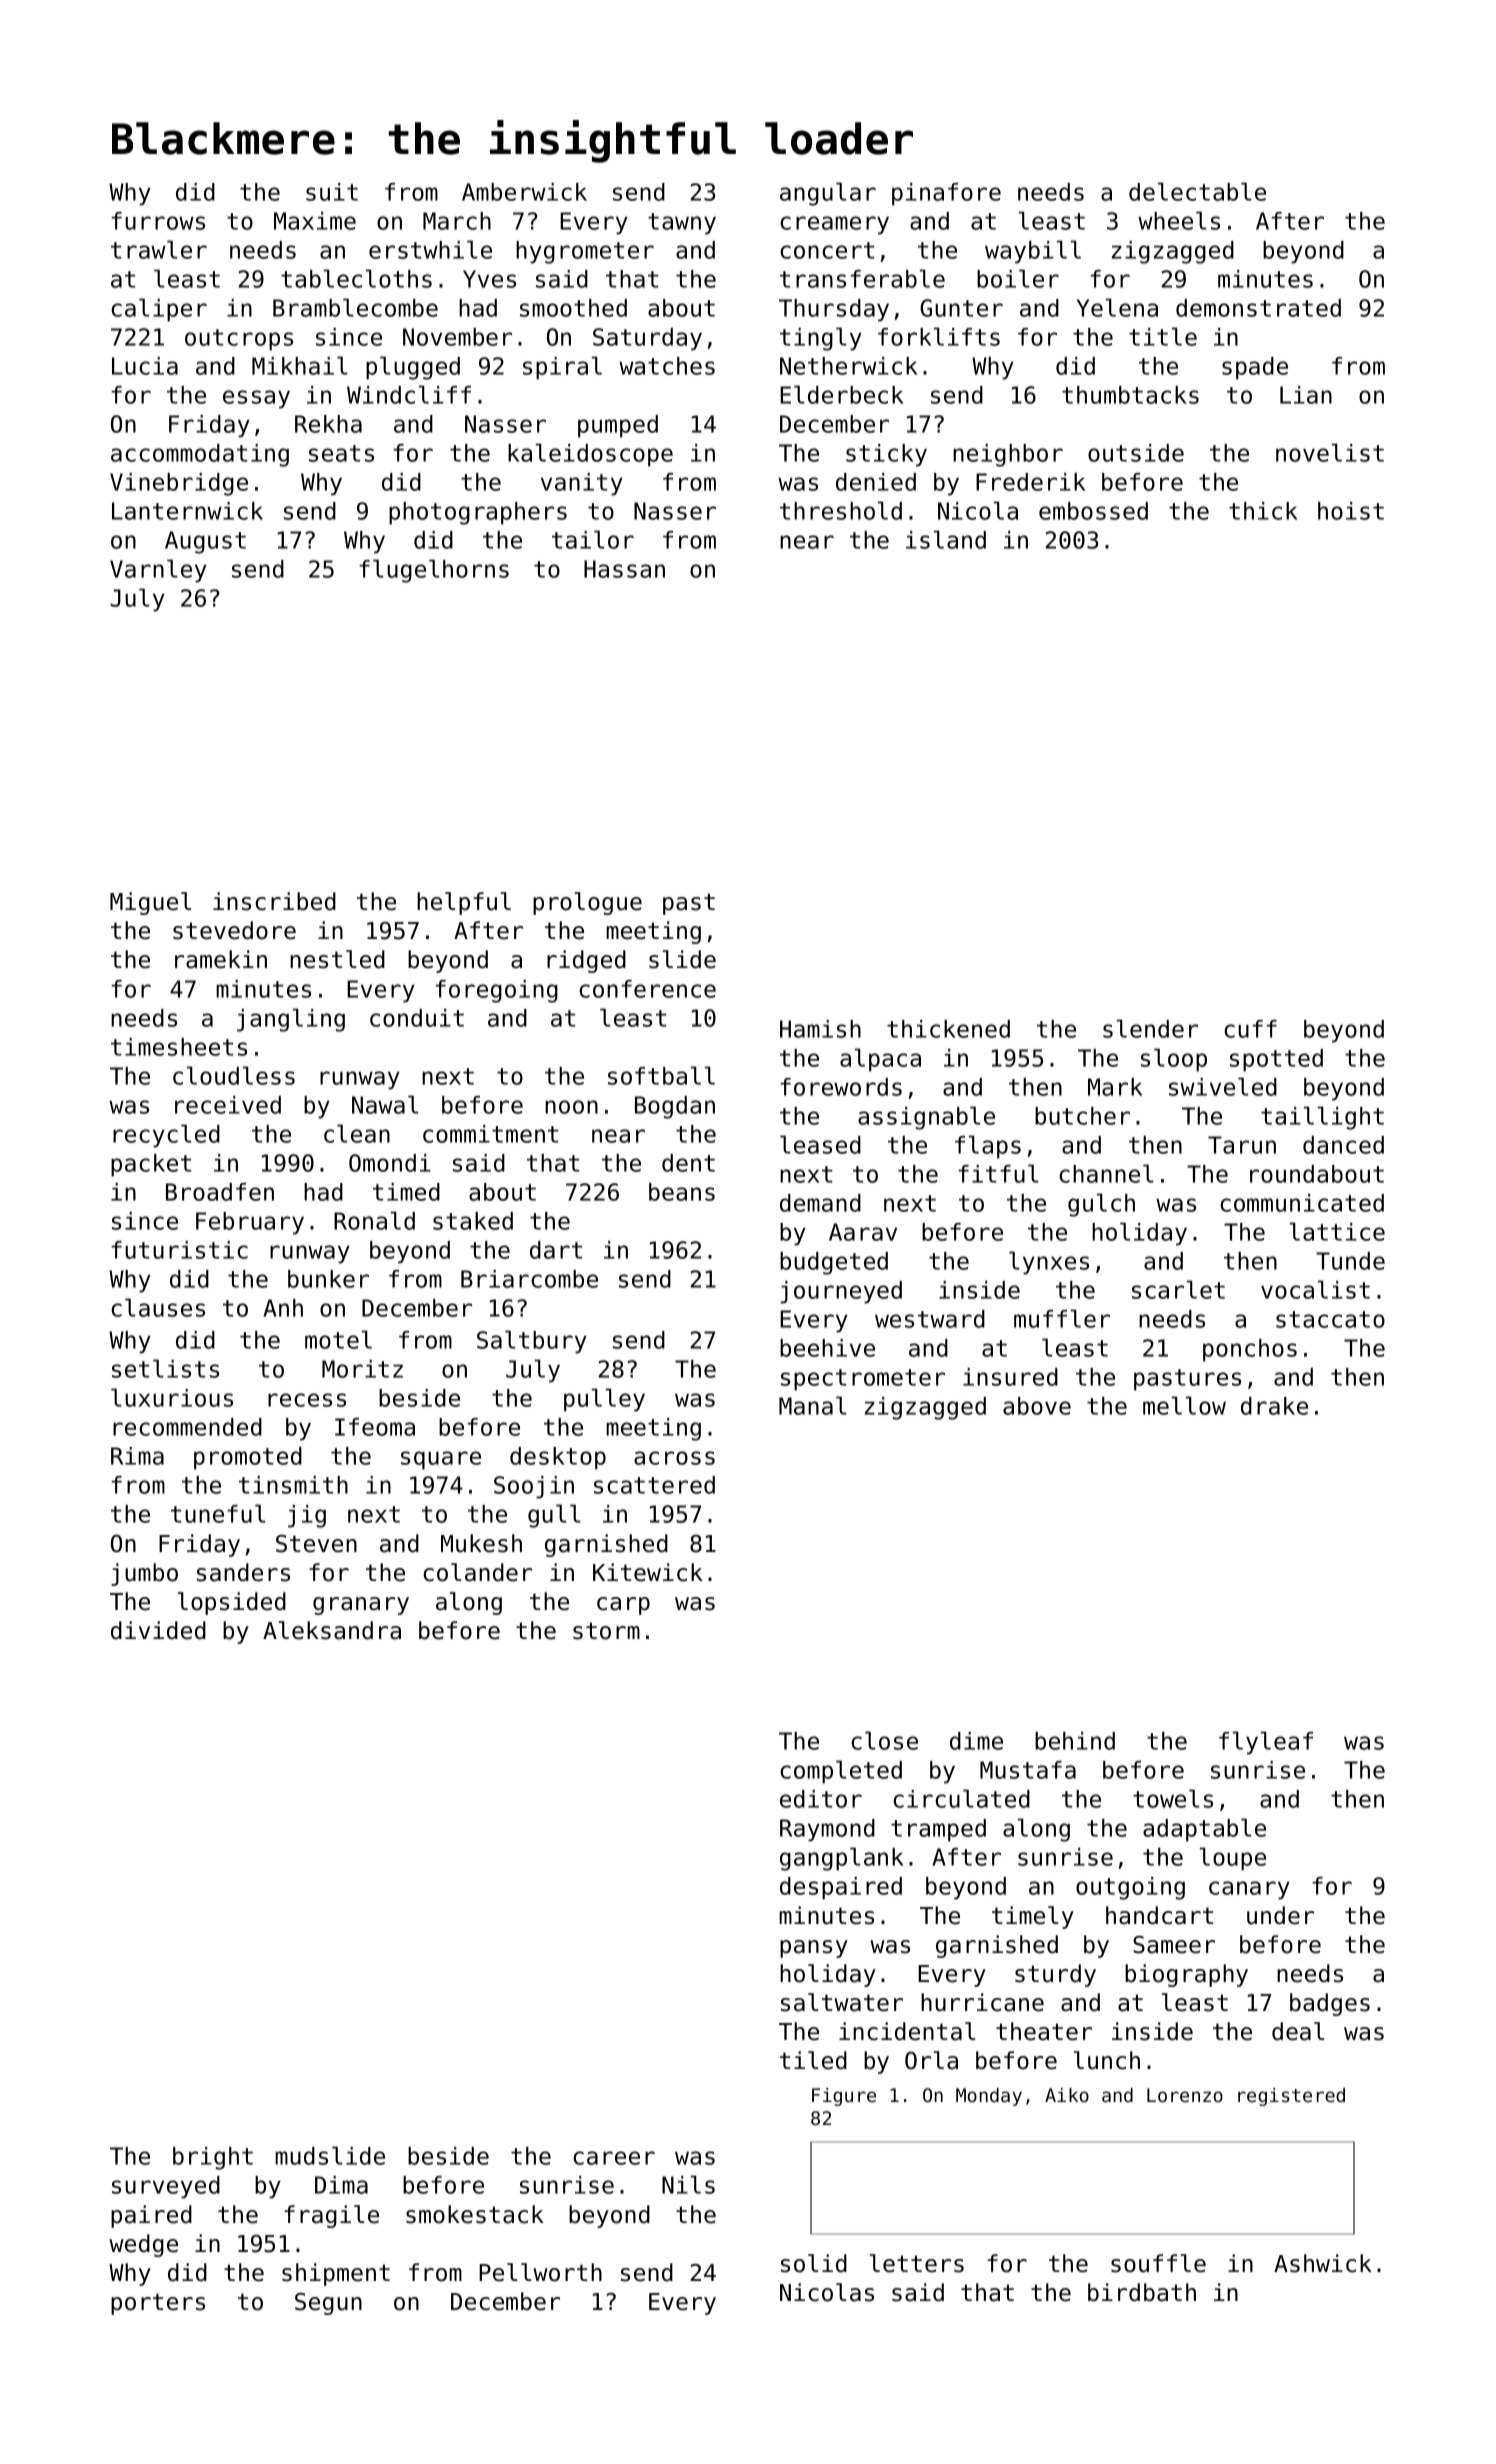 The image size is (1496, 2464). Describe the element at coordinates (172, 1397) in the image. I see `luxurious` at that location.
